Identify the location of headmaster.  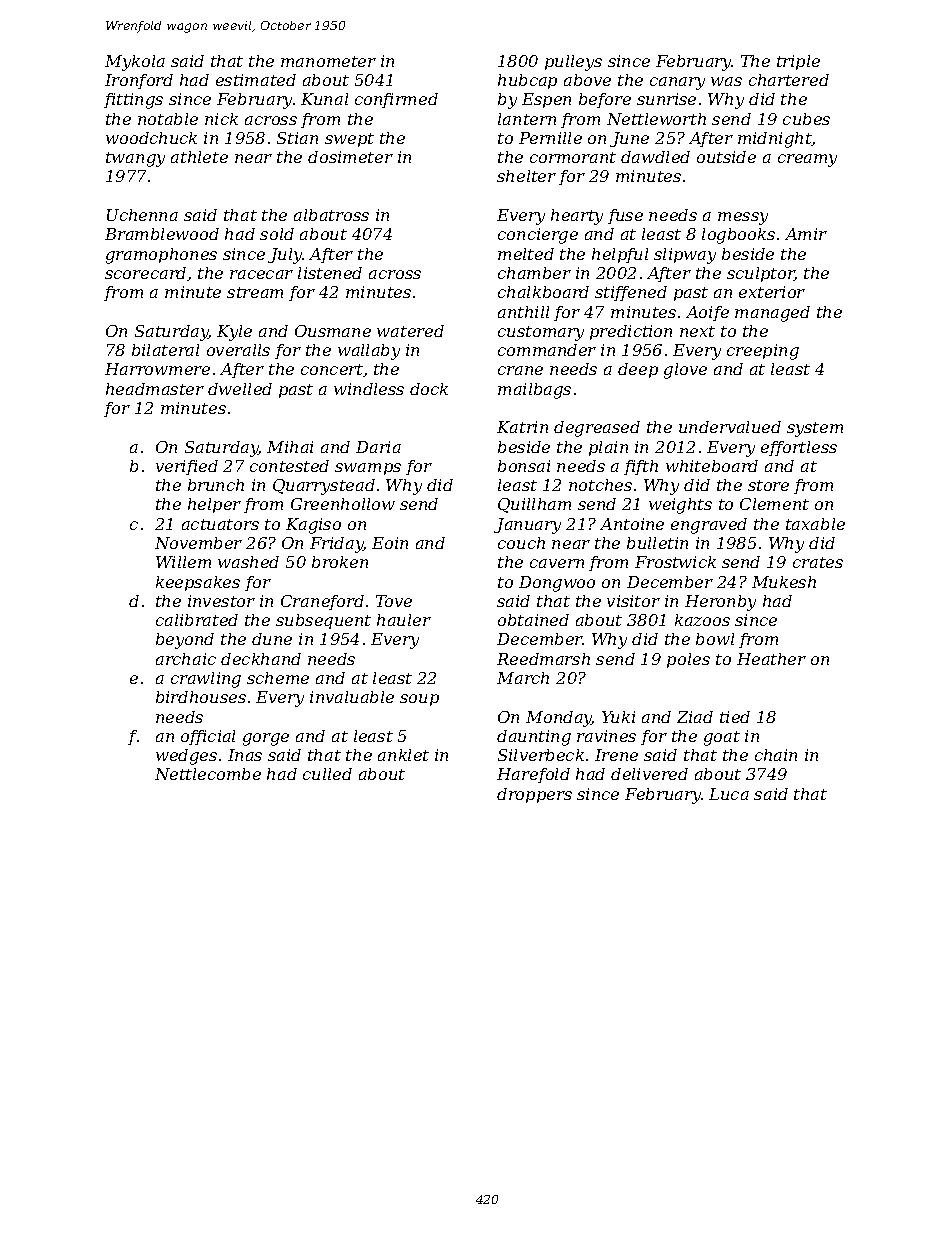
(155, 389).
